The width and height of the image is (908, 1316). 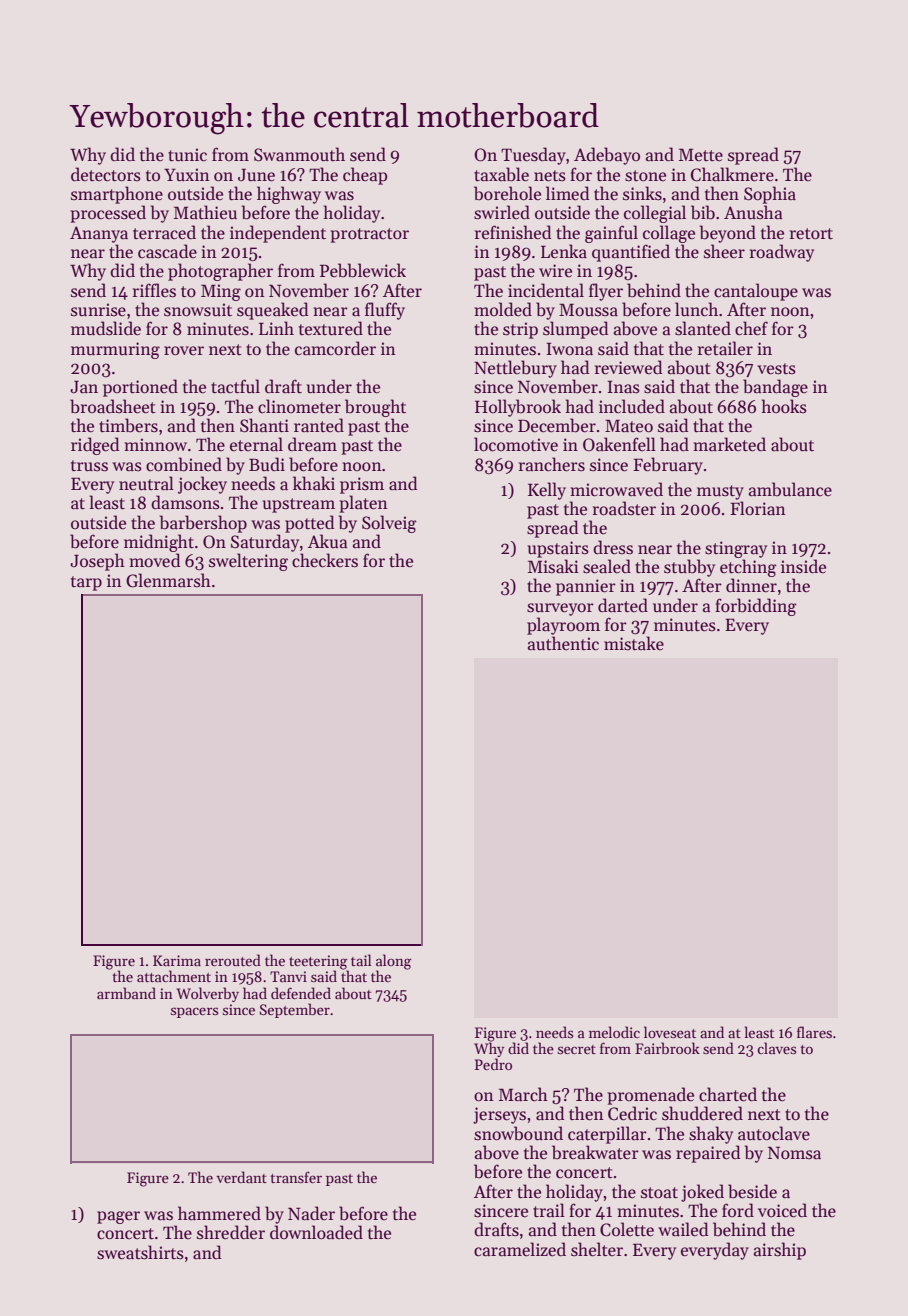 I want to click on Mette, so click(x=701, y=155).
